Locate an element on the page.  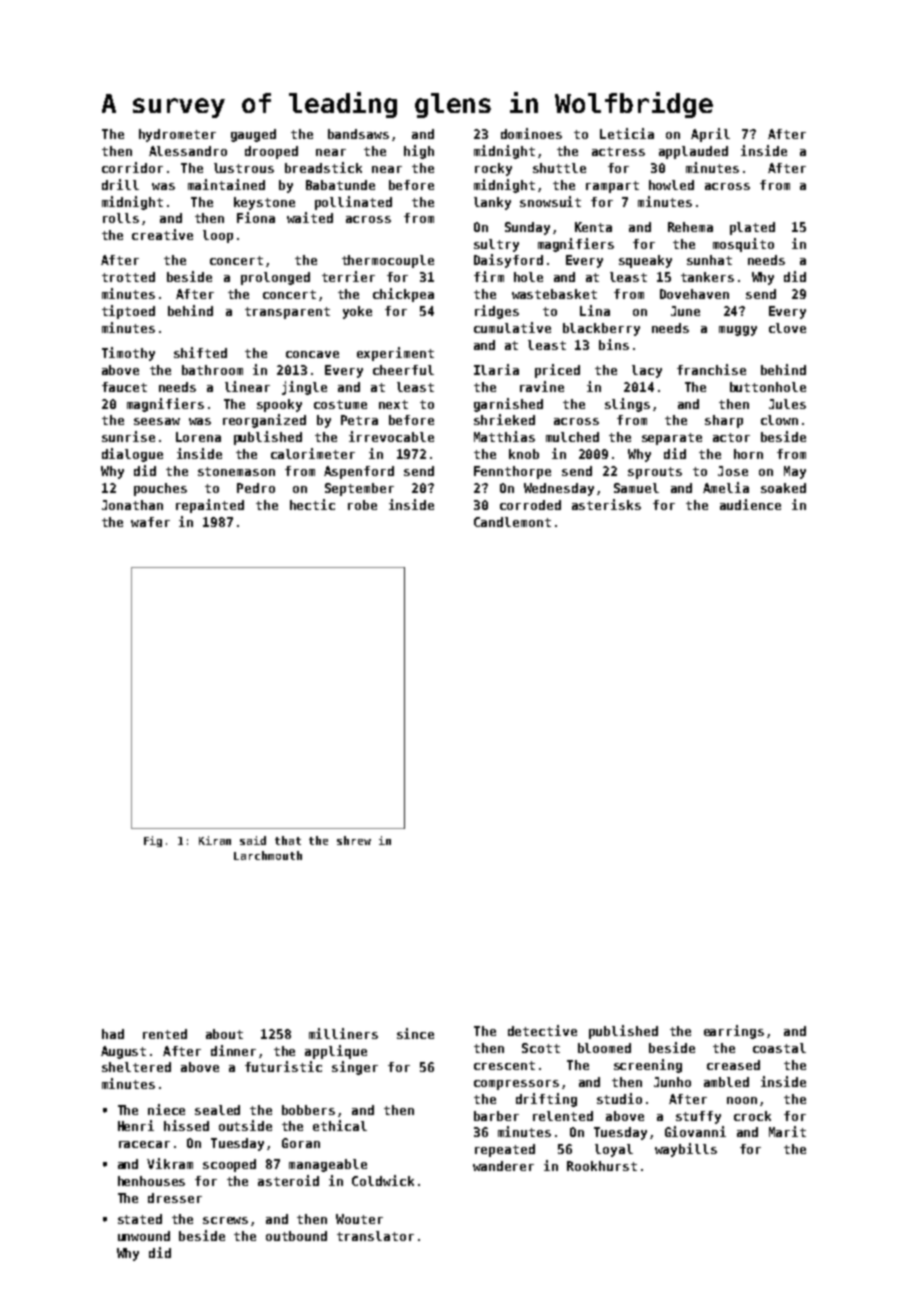
unwound is located at coordinates (144, 1236).
